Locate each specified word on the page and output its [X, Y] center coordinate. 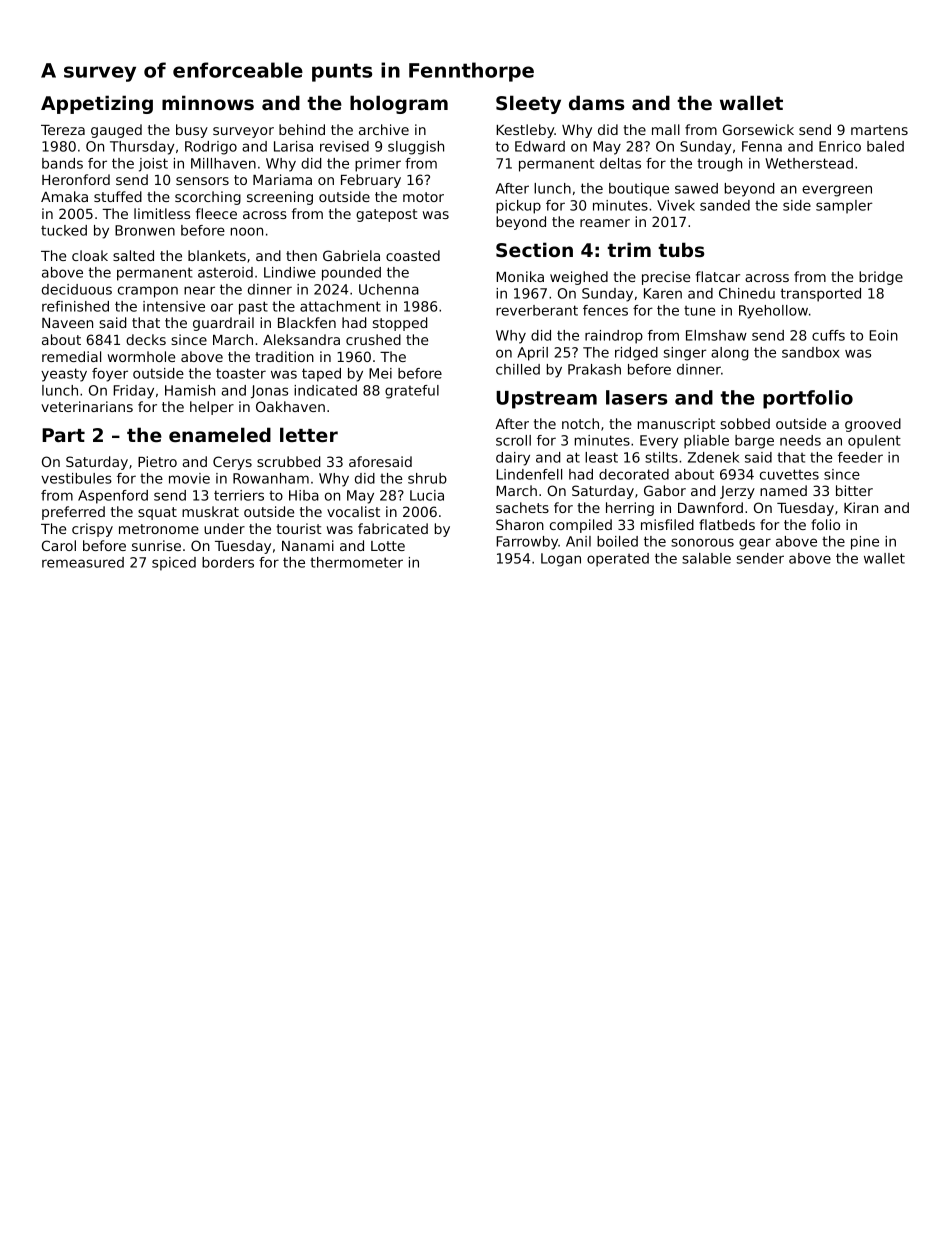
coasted [413, 255]
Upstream [546, 400]
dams [596, 103]
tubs [681, 250]
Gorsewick [758, 129]
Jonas [269, 392]
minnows [208, 103]
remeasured [83, 562]
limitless [162, 213]
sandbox [811, 352]
